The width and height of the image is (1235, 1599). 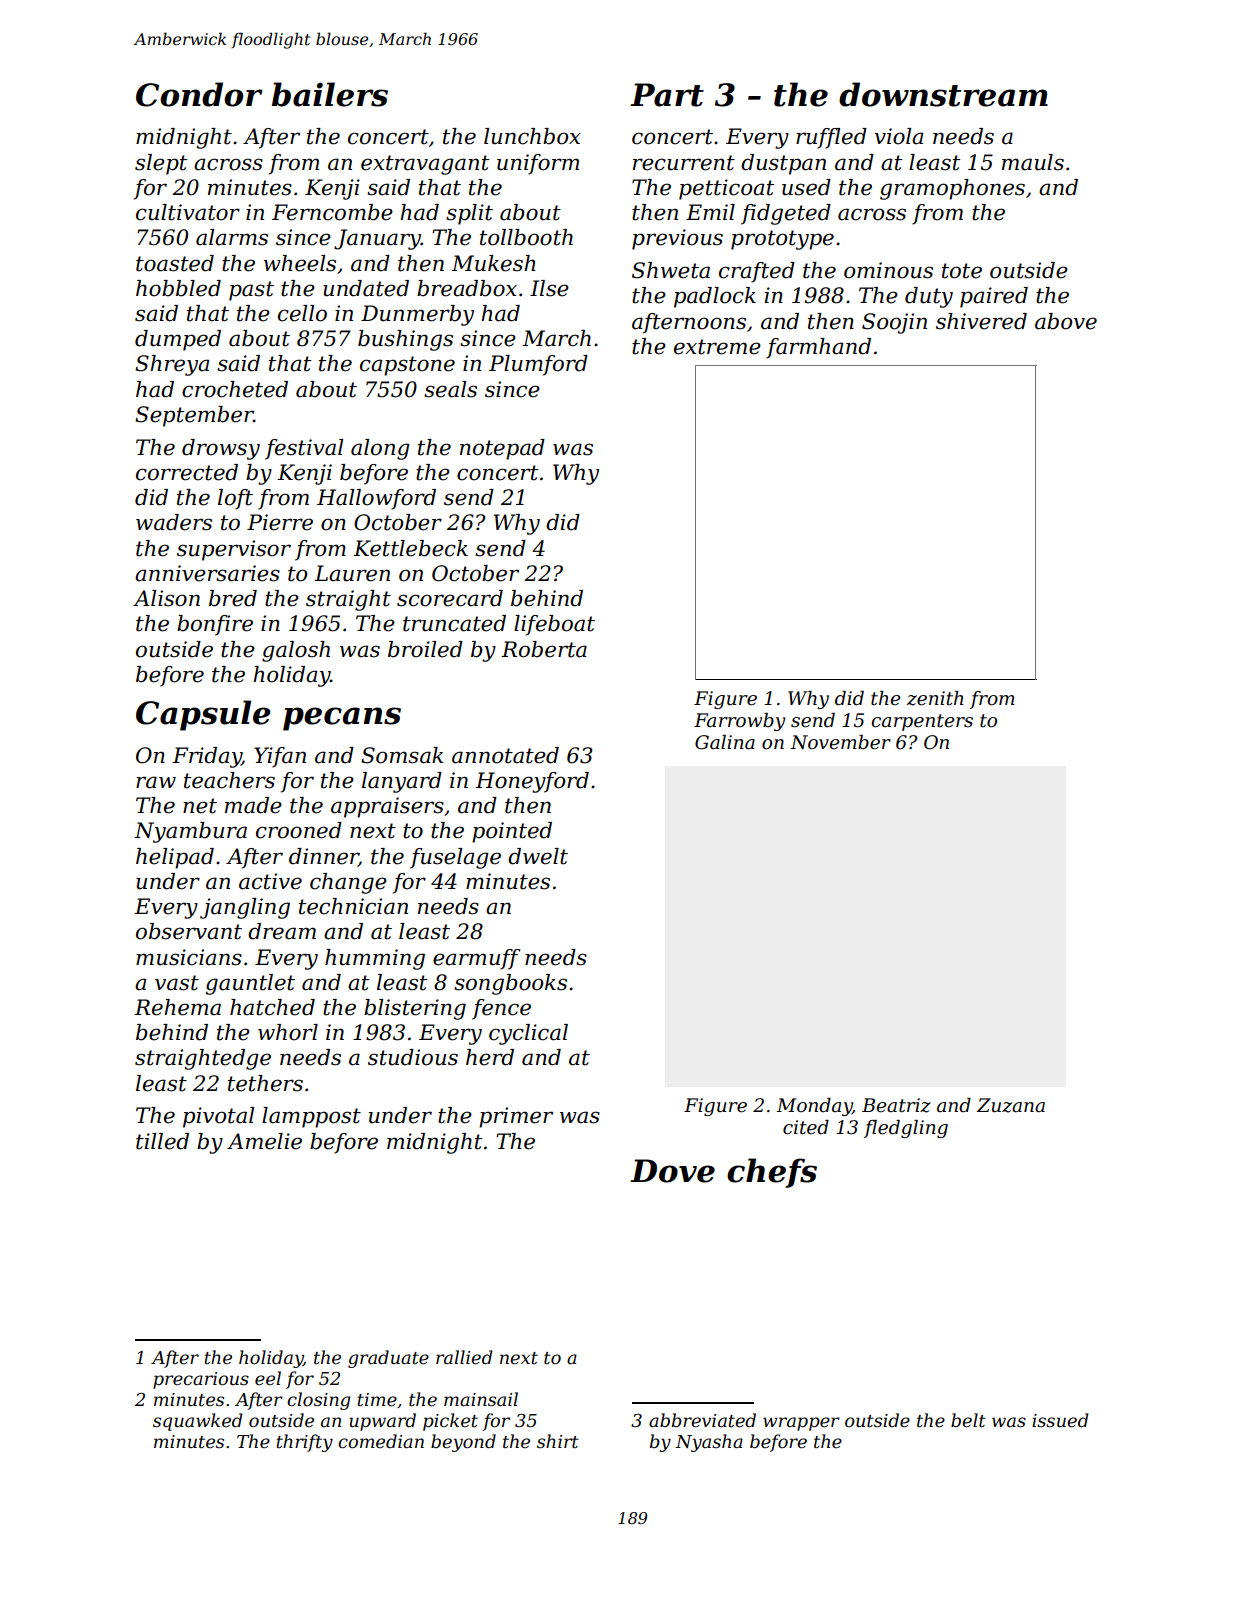 I want to click on lifeboat, so click(x=554, y=625).
